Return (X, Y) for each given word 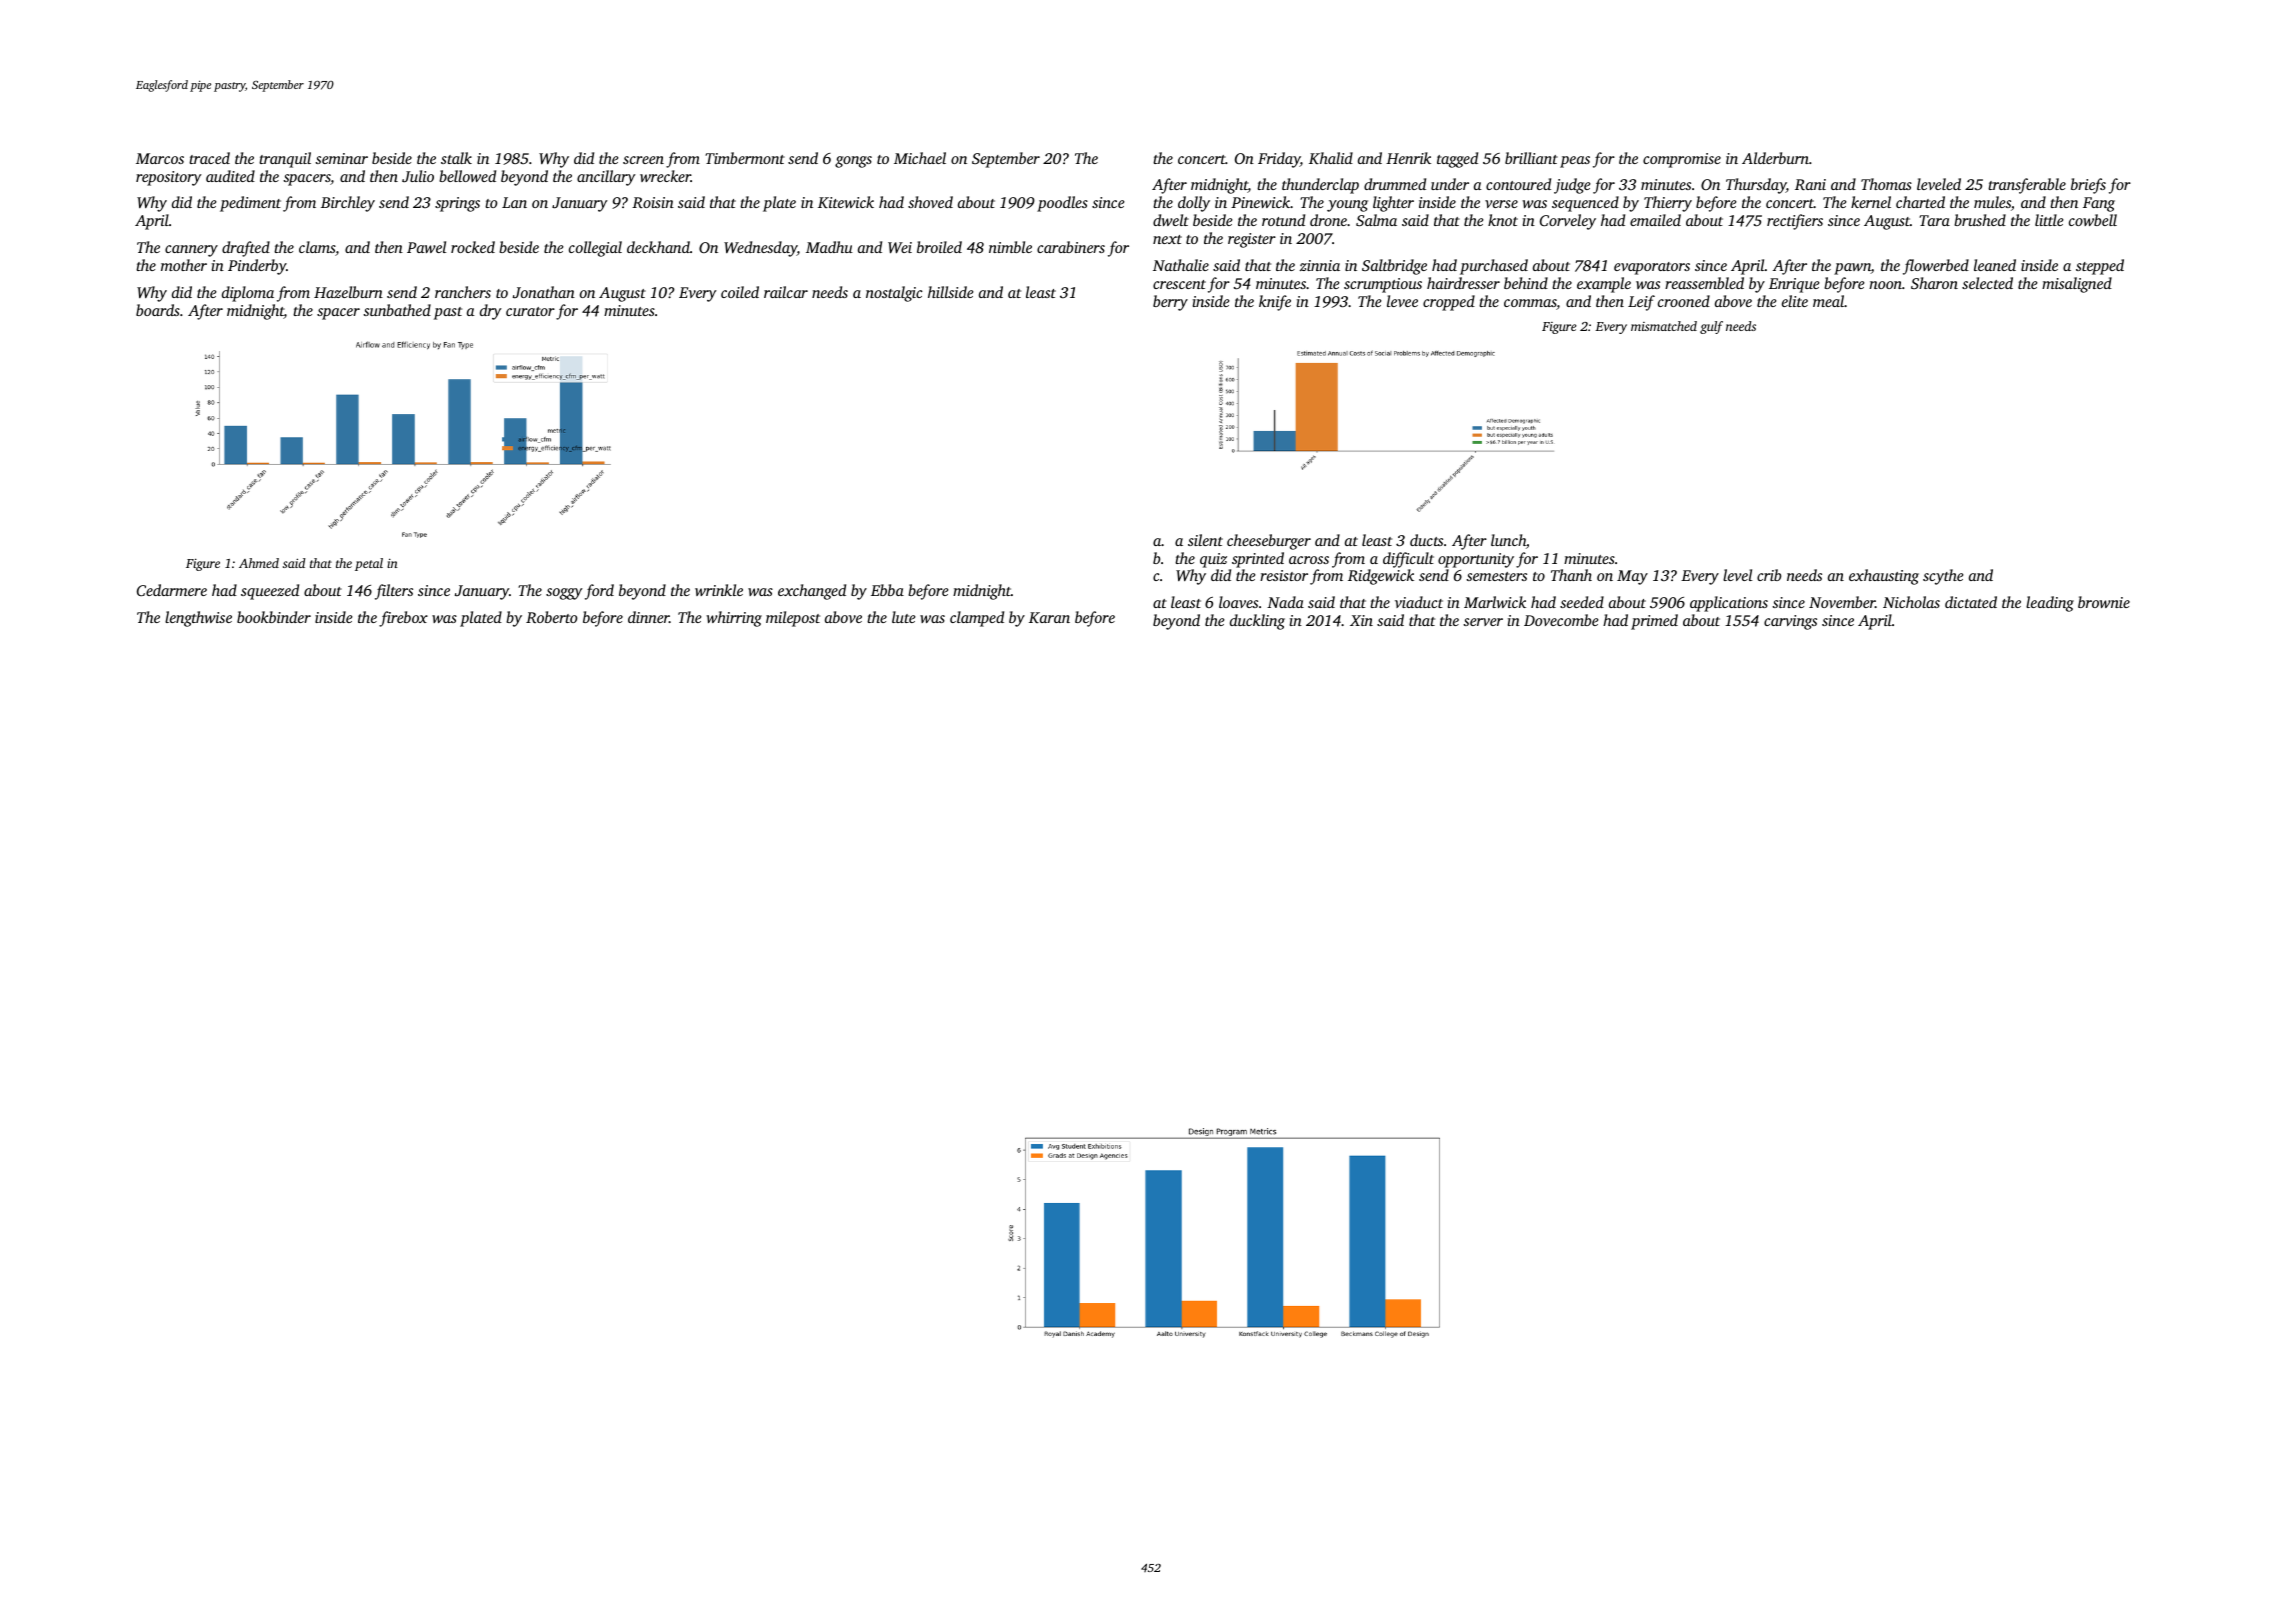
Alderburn (1775, 158)
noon (1885, 285)
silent (1205, 540)
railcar (786, 292)
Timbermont (745, 158)
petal (369, 564)
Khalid (1331, 158)
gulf (1711, 327)
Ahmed (259, 563)
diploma (248, 294)
